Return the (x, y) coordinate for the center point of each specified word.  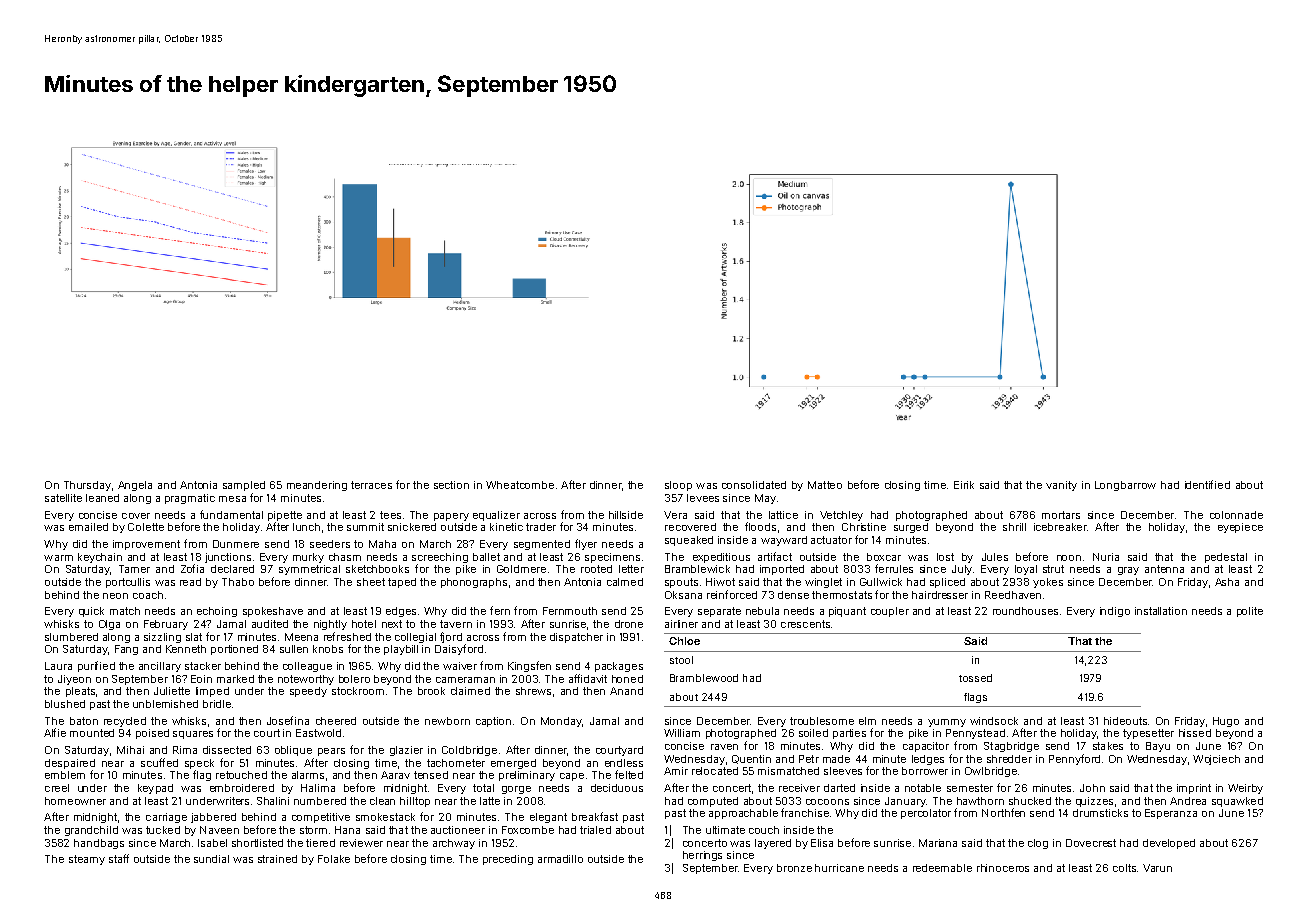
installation (1161, 611)
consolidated (754, 485)
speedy (308, 692)
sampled (244, 486)
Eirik (964, 485)
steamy (87, 860)
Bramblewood (704, 678)
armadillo (560, 859)
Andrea (1188, 801)
